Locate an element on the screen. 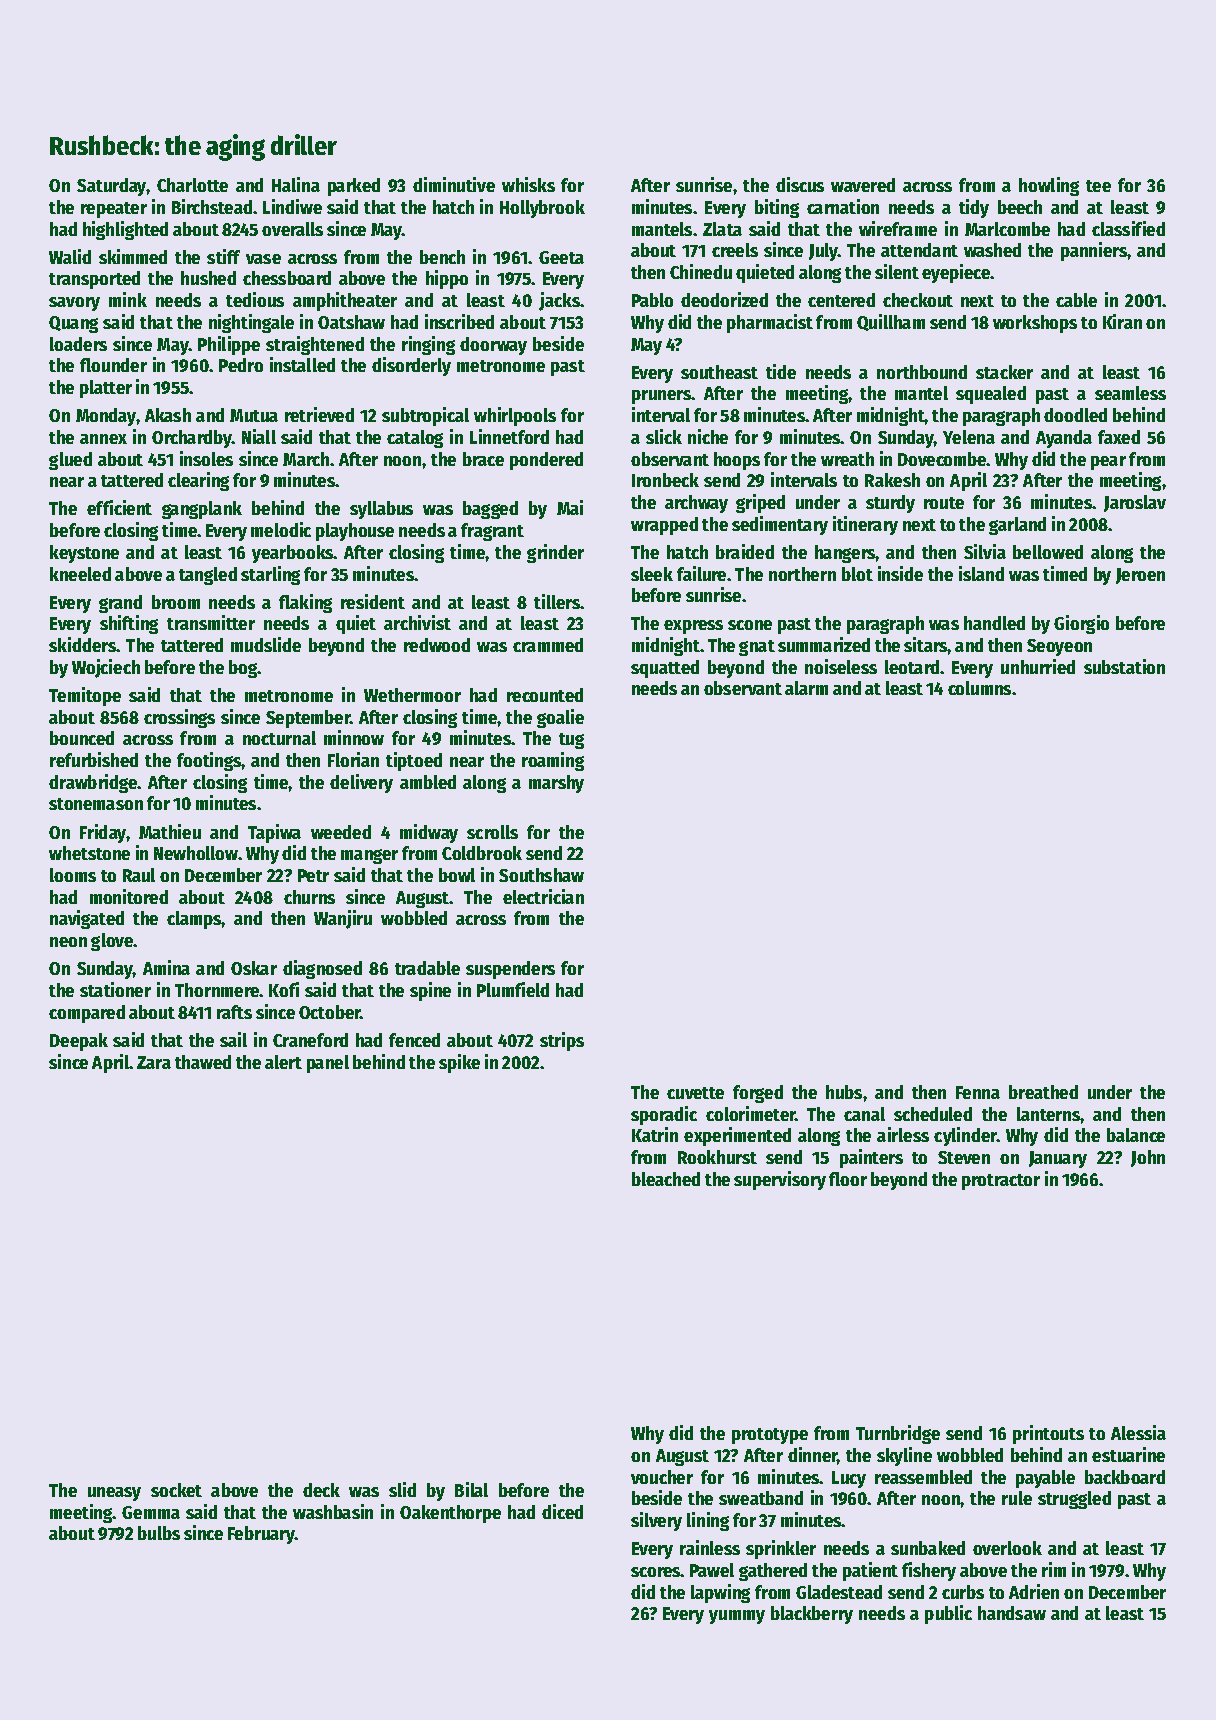 Image resolution: width=1216 pixels, height=1720 pixels. columns is located at coordinates (979, 688).
